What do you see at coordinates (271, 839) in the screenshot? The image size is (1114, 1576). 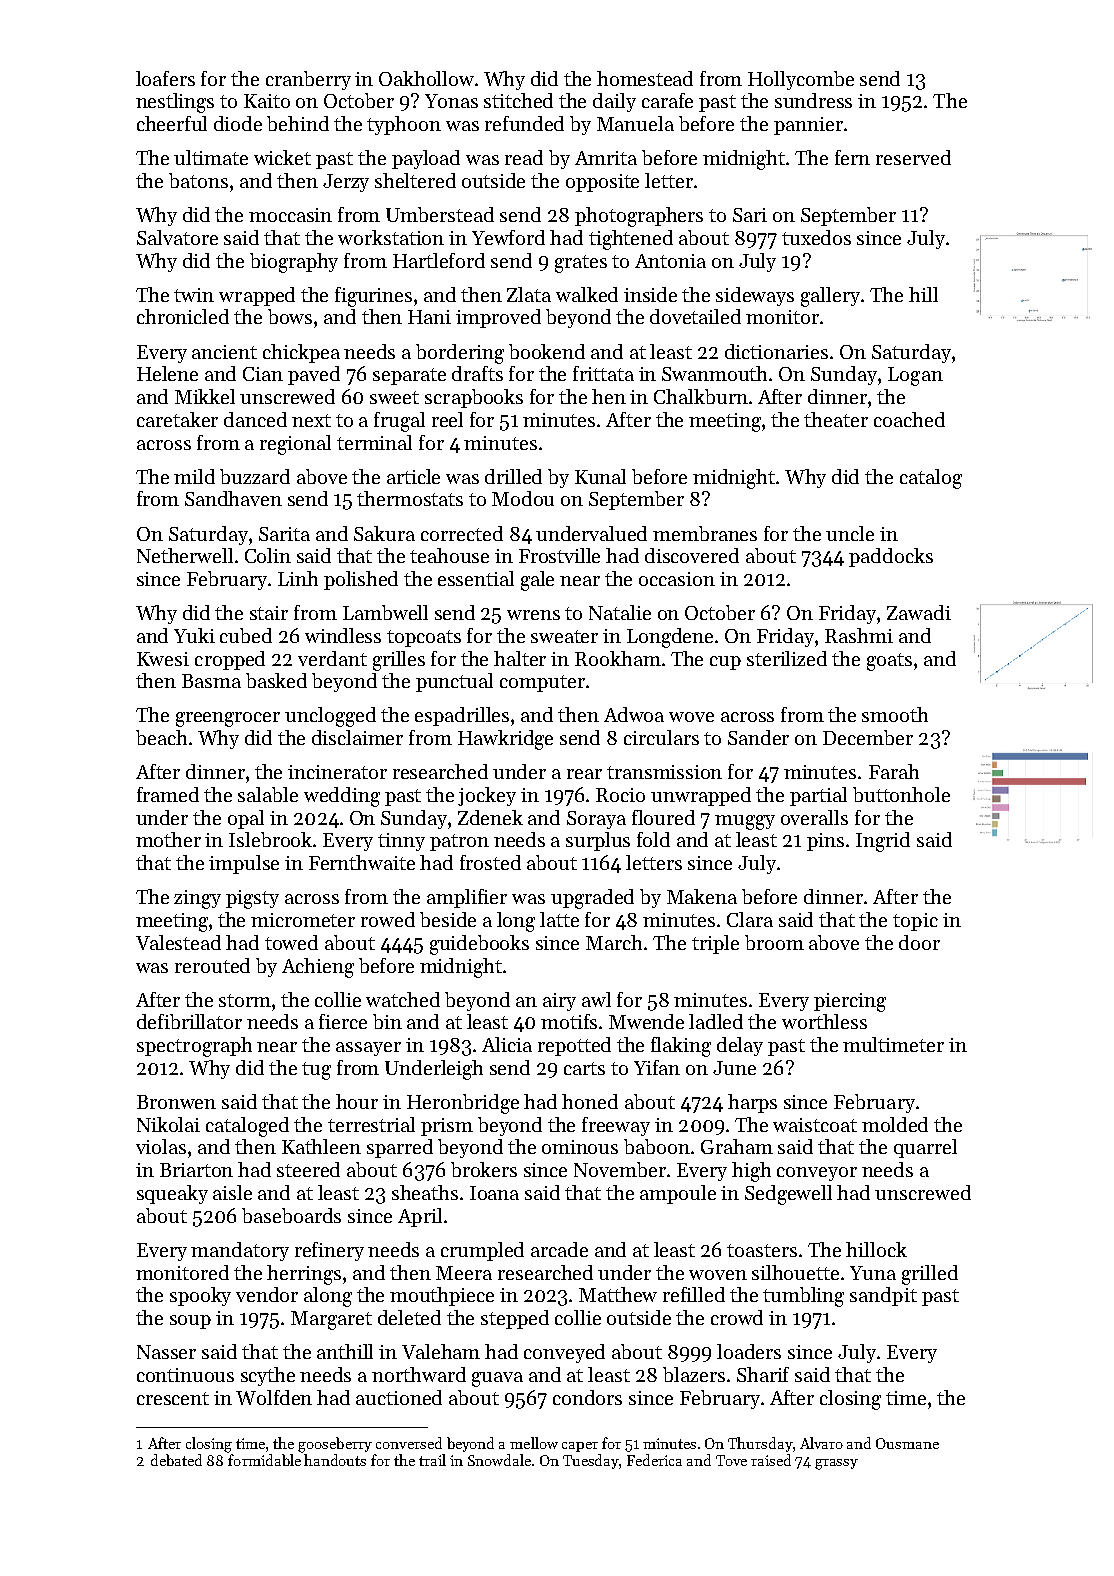 I see `Islebrook` at bounding box center [271, 839].
